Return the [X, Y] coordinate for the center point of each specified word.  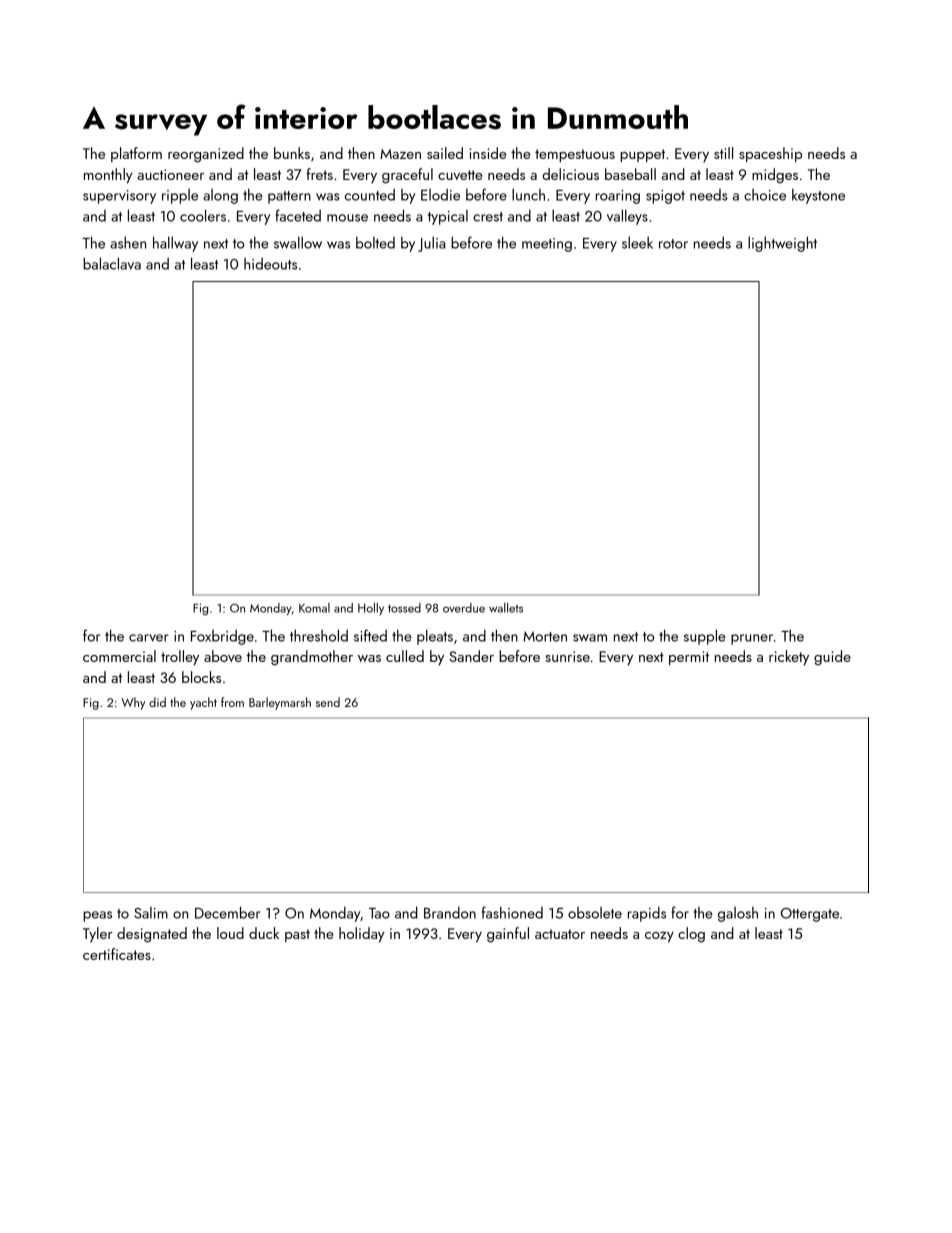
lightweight [782, 244]
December [227, 912]
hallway [175, 244]
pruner [752, 639]
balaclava [112, 263]
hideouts [270, 263]
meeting [547, 245]
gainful [508, 935]
